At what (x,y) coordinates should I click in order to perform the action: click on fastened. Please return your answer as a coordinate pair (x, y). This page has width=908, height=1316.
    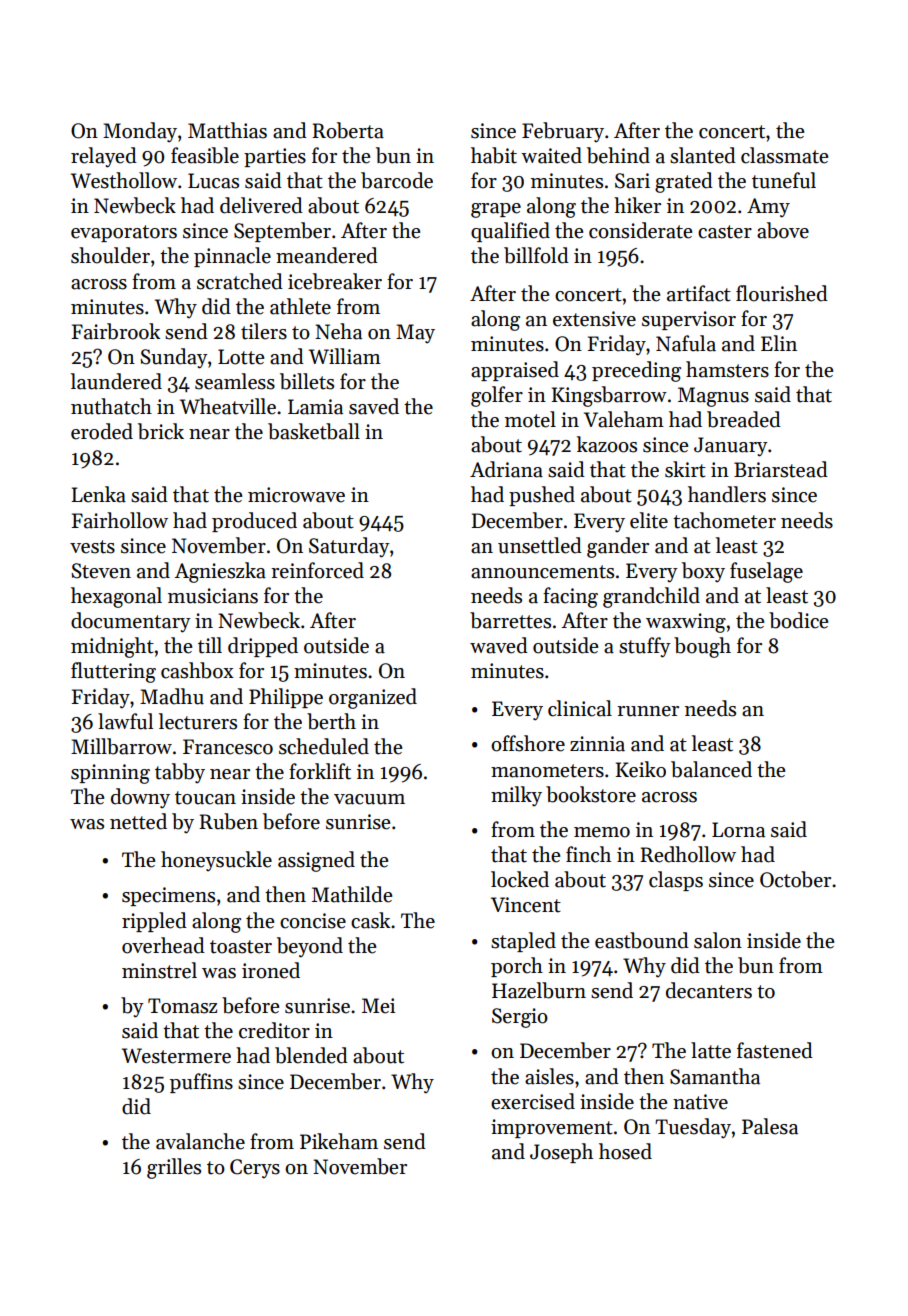
    Looking at the image, I should click on (775, 1050).
